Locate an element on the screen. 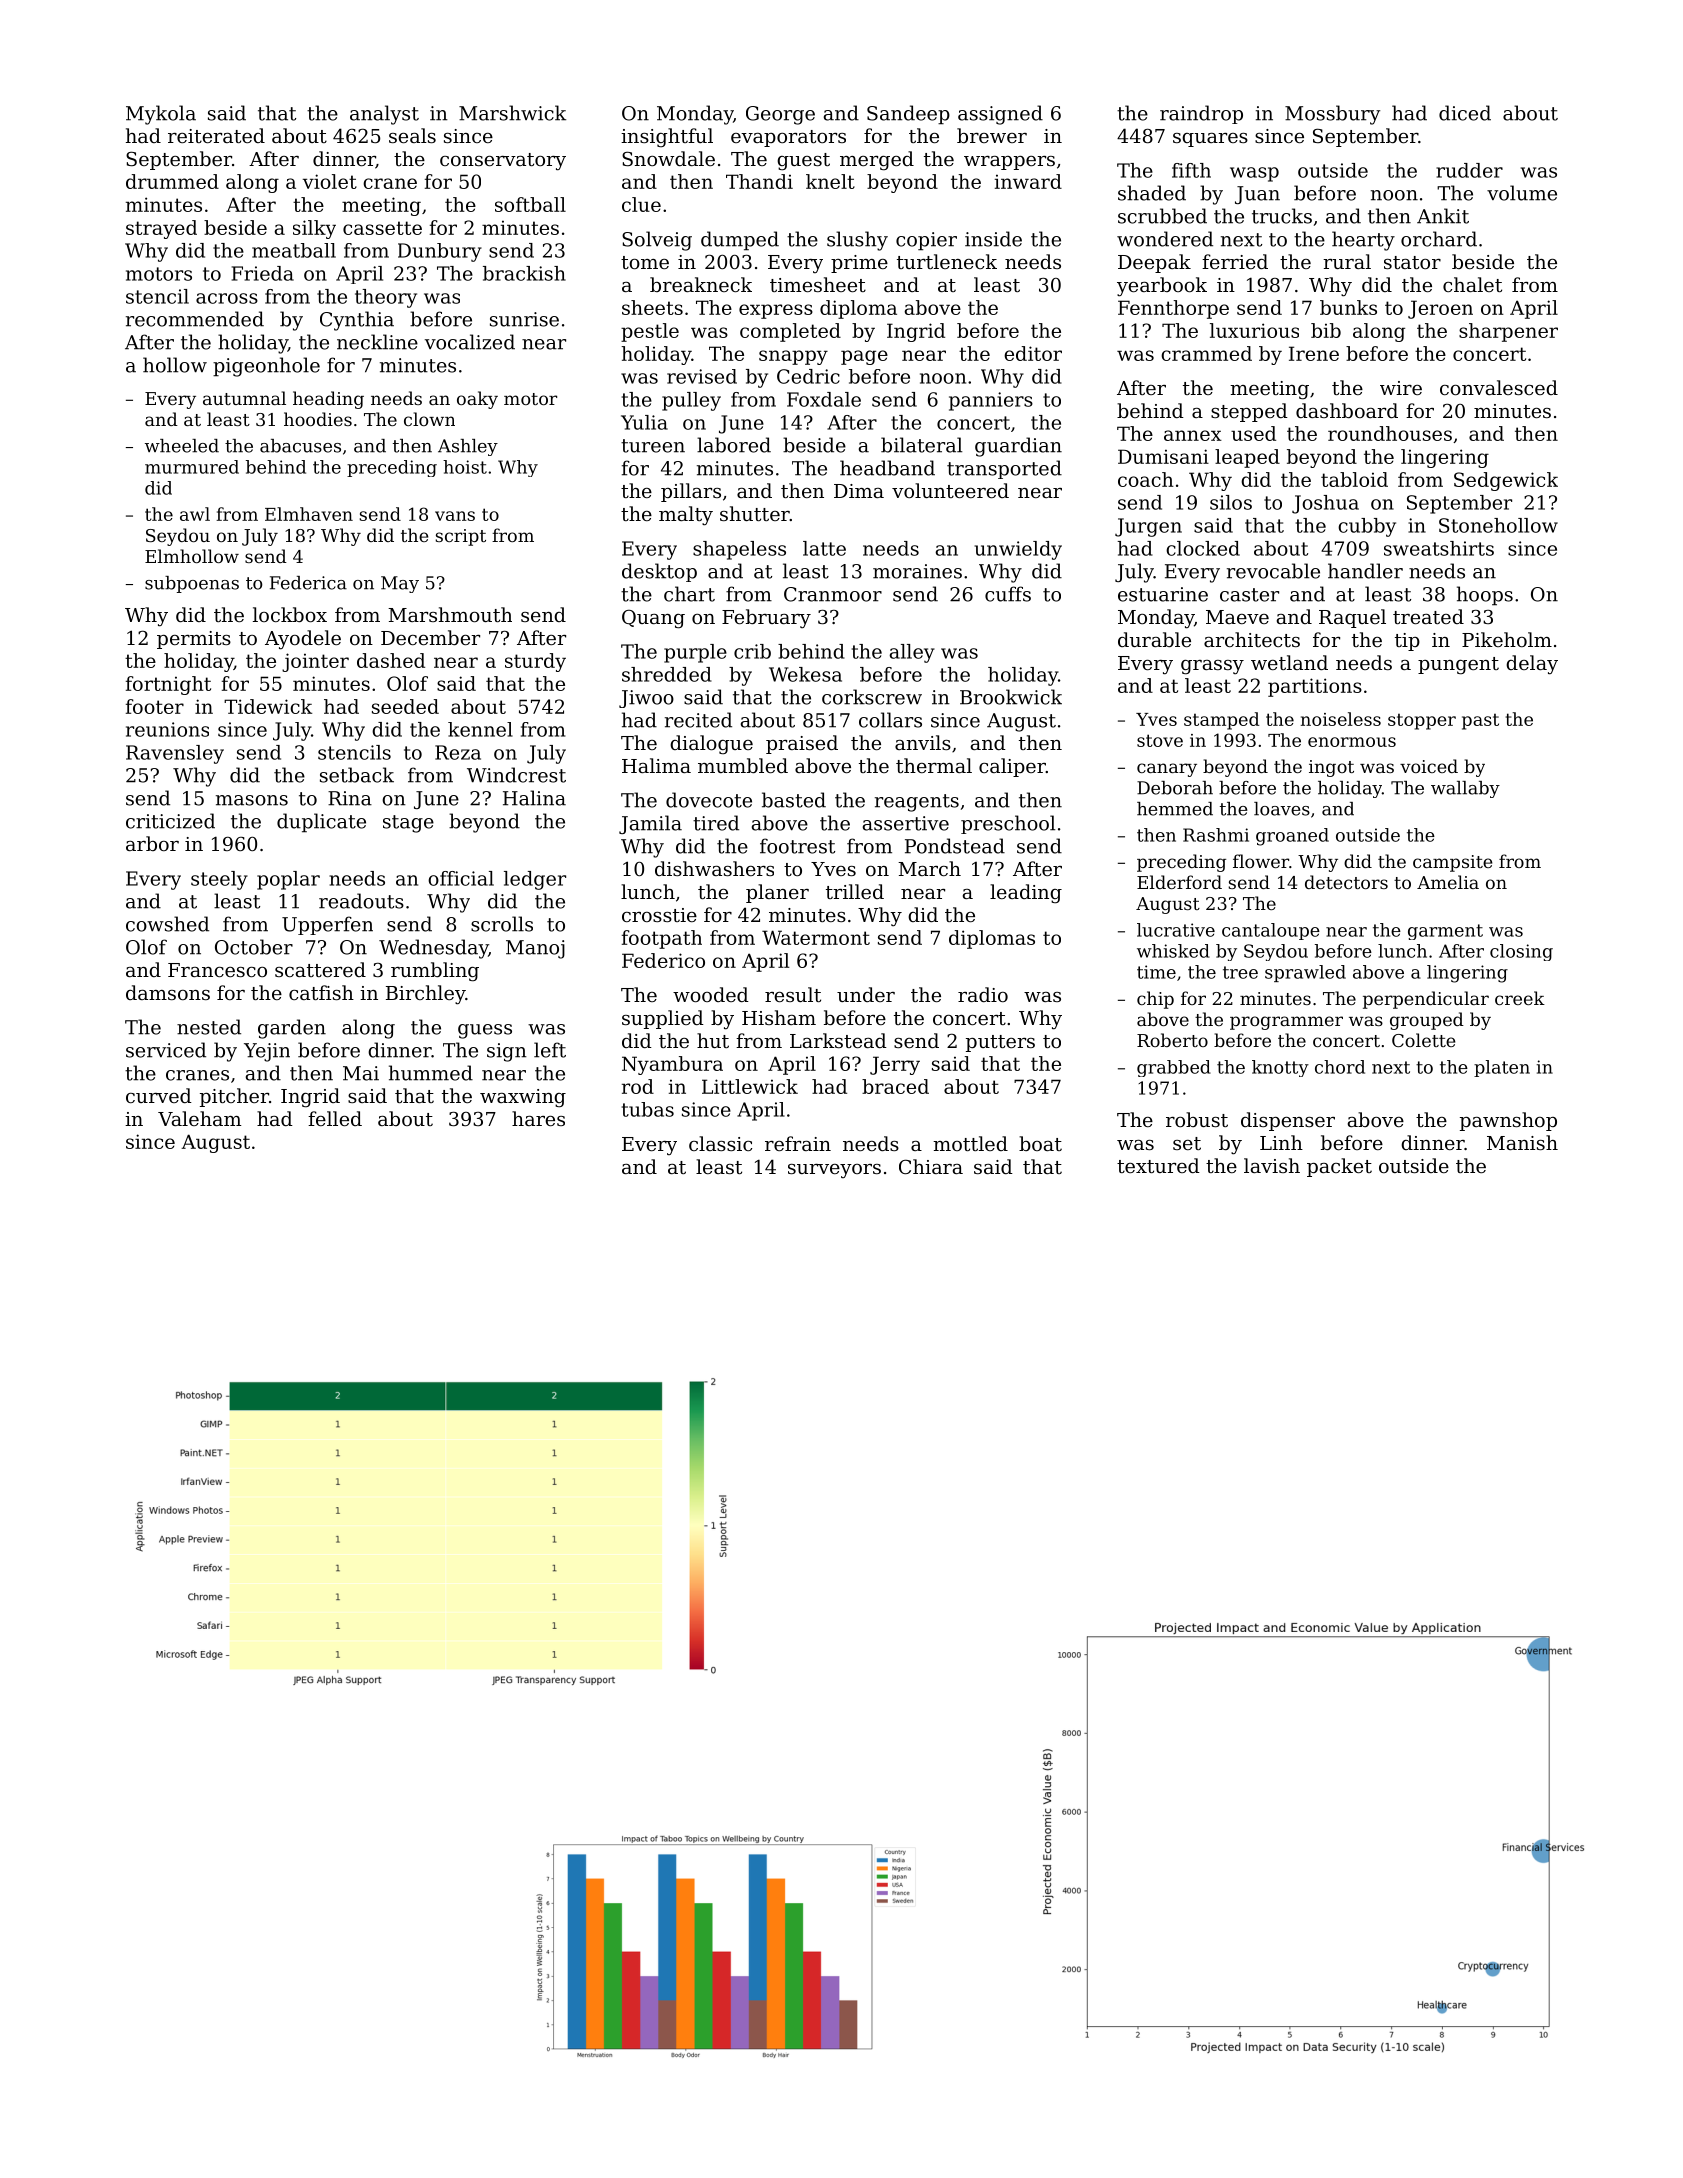 Image resolution: width=1683 pixels, height=2178 pixels. stage is located at coordinates (408, 824).
